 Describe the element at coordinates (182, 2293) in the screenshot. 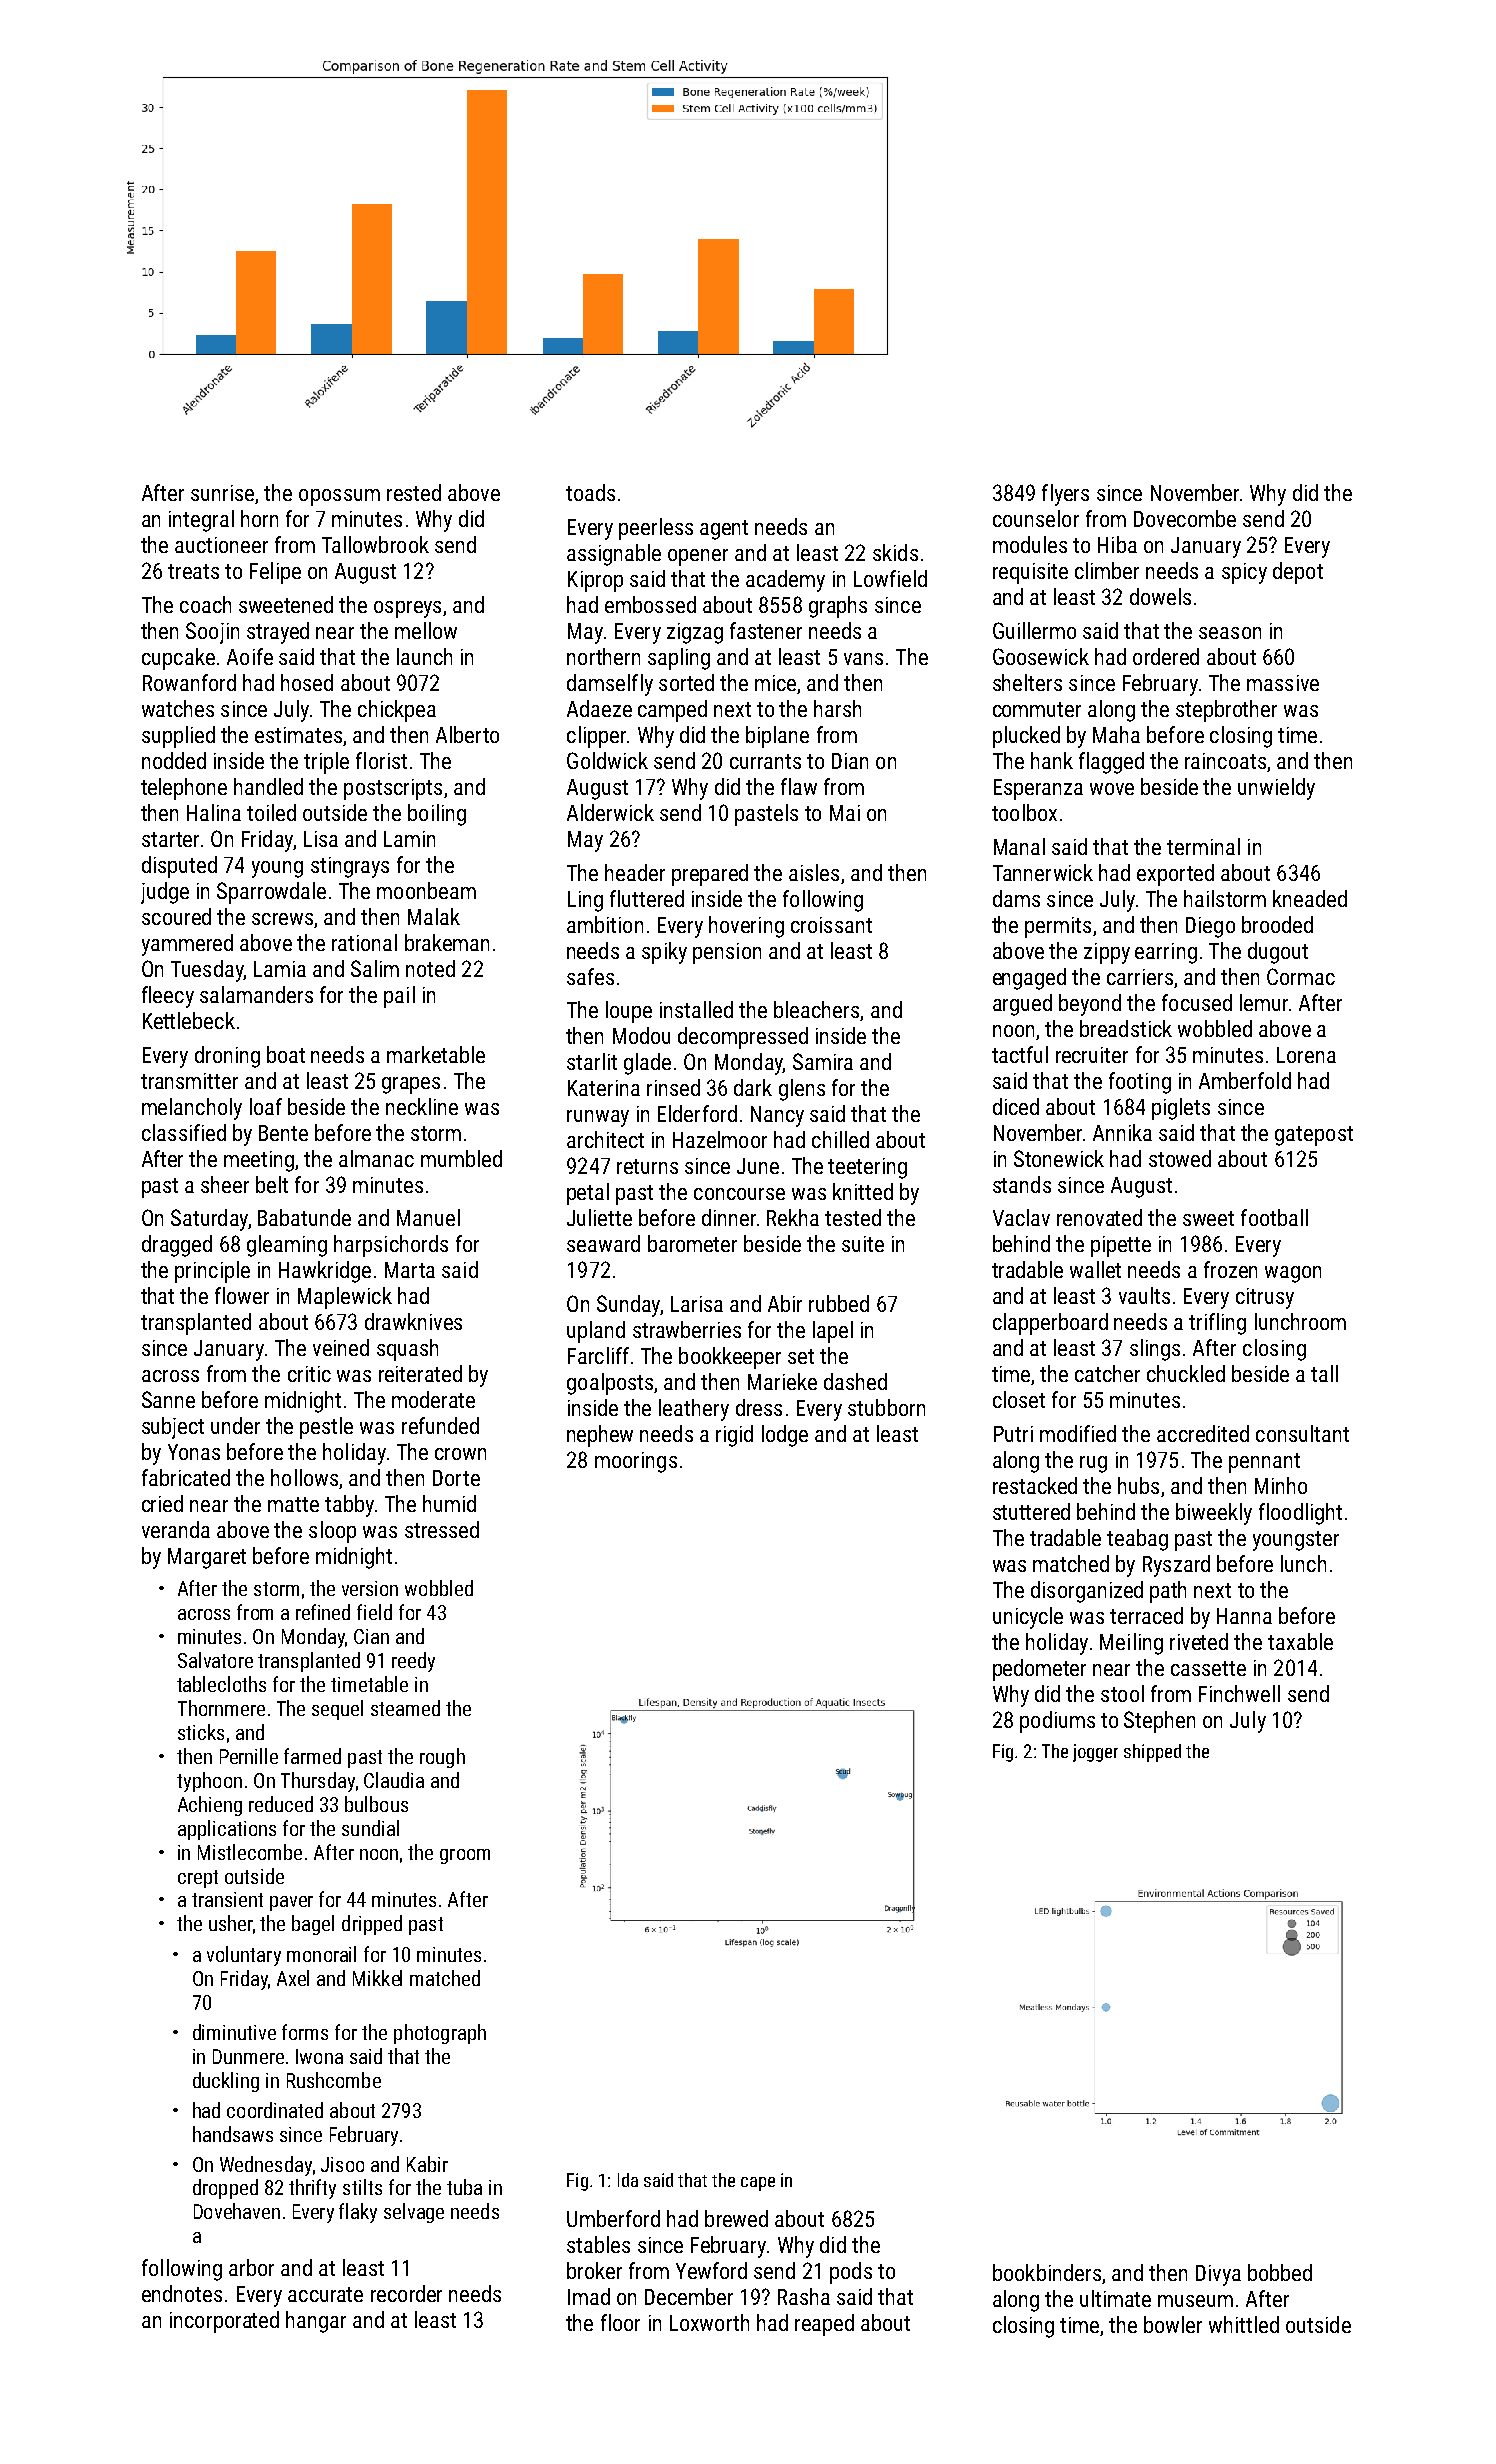

I see `endnotes` at that location.
